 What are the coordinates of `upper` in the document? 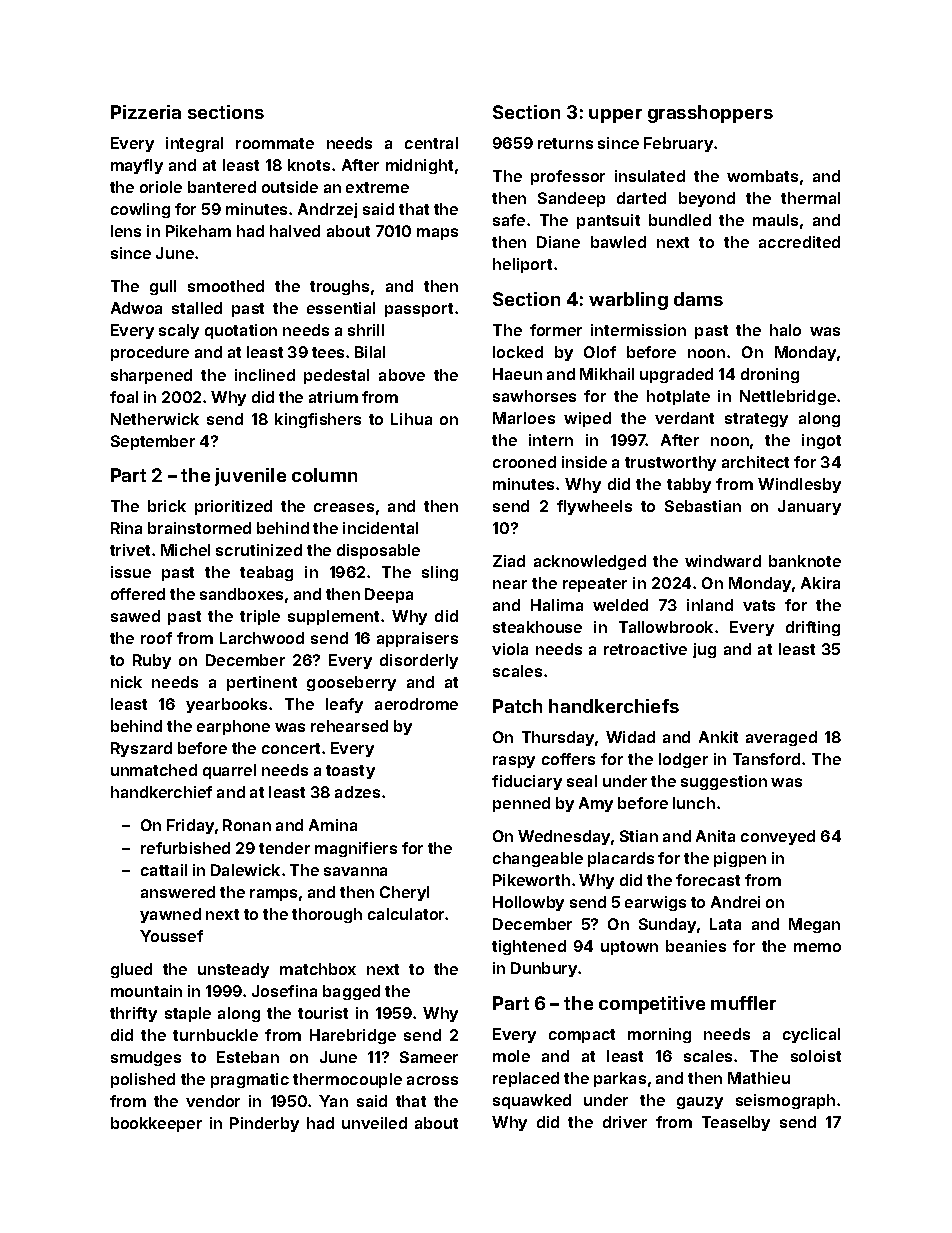 It's located at (615, 116).
